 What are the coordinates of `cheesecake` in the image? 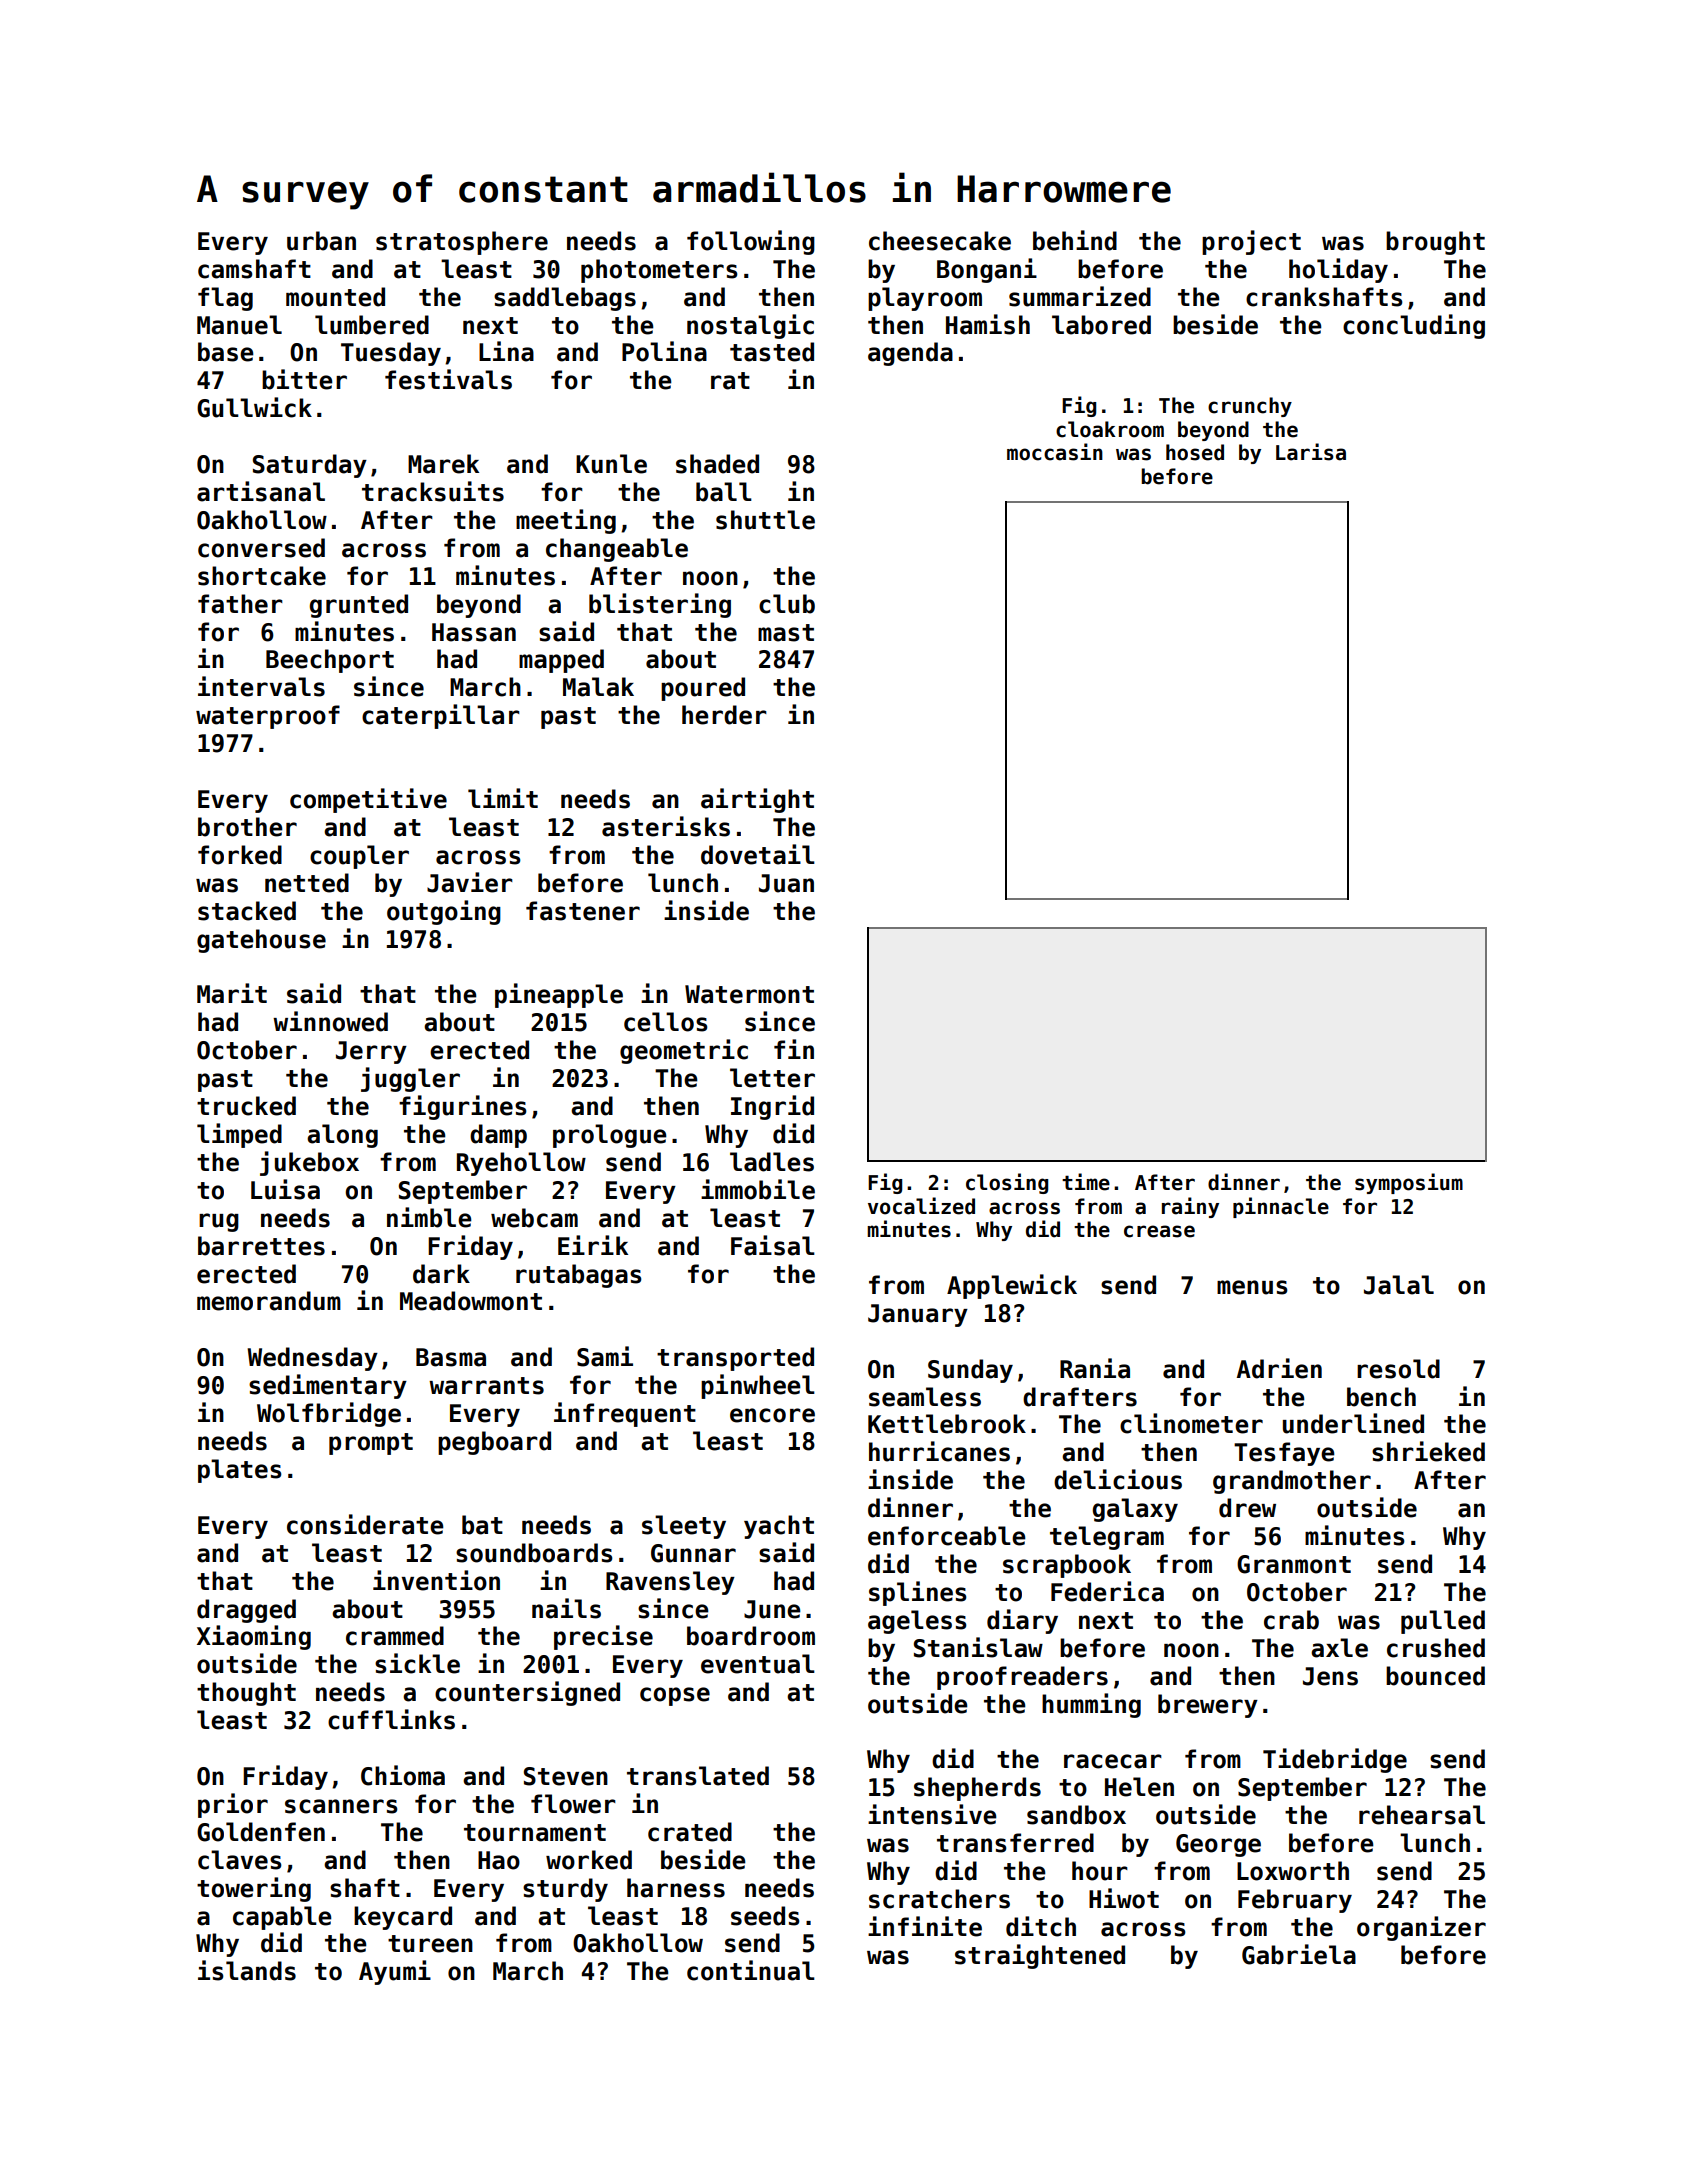 It's located at (940, 241).
